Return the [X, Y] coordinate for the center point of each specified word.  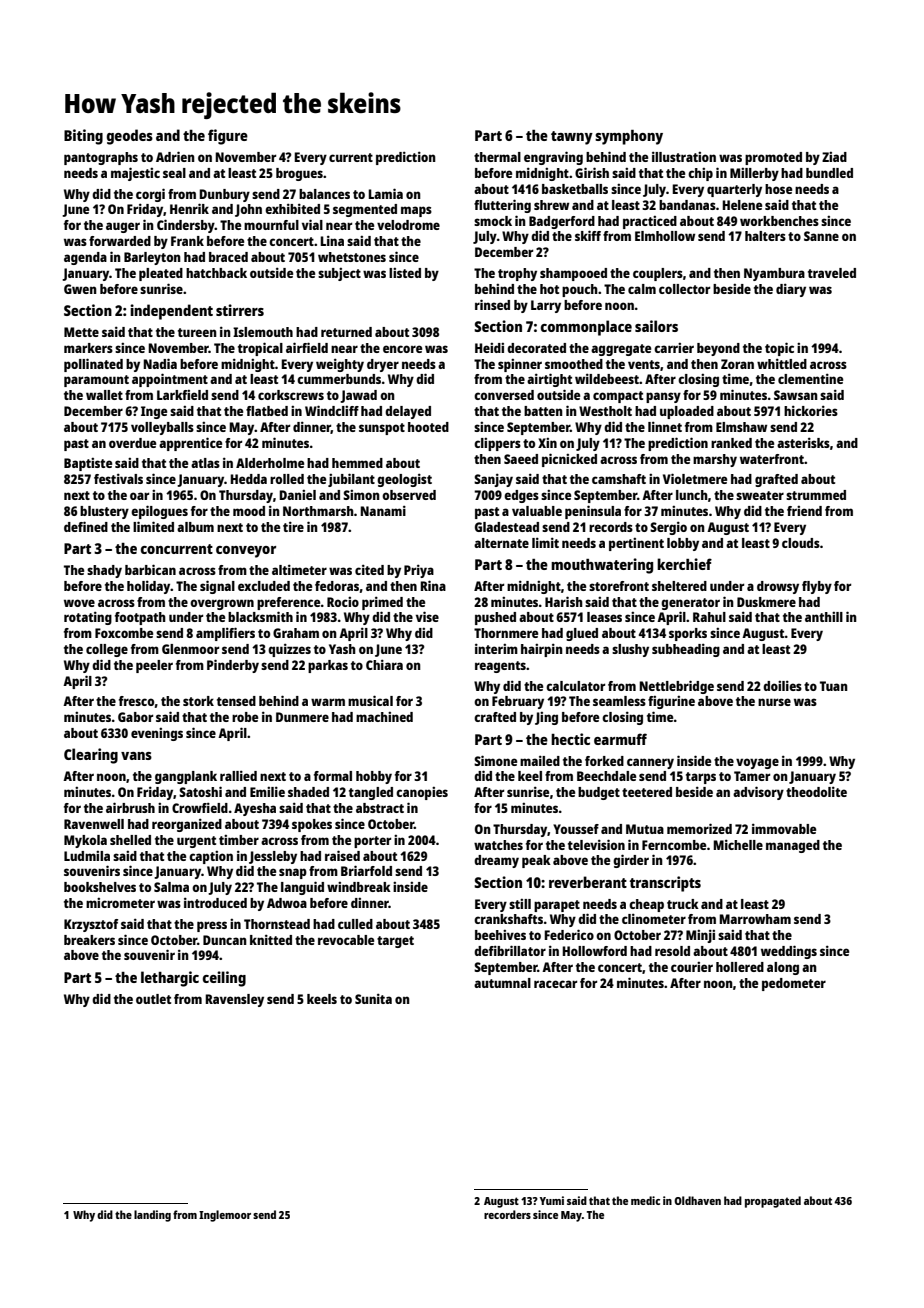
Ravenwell [94, 824]
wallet [104, 395]
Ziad [834, 157]
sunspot [382, 429]
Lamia [385, 193]
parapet [557, 906]
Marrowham [755, 919]
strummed [816, 495]
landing [152, 1216]
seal [174, 173]
